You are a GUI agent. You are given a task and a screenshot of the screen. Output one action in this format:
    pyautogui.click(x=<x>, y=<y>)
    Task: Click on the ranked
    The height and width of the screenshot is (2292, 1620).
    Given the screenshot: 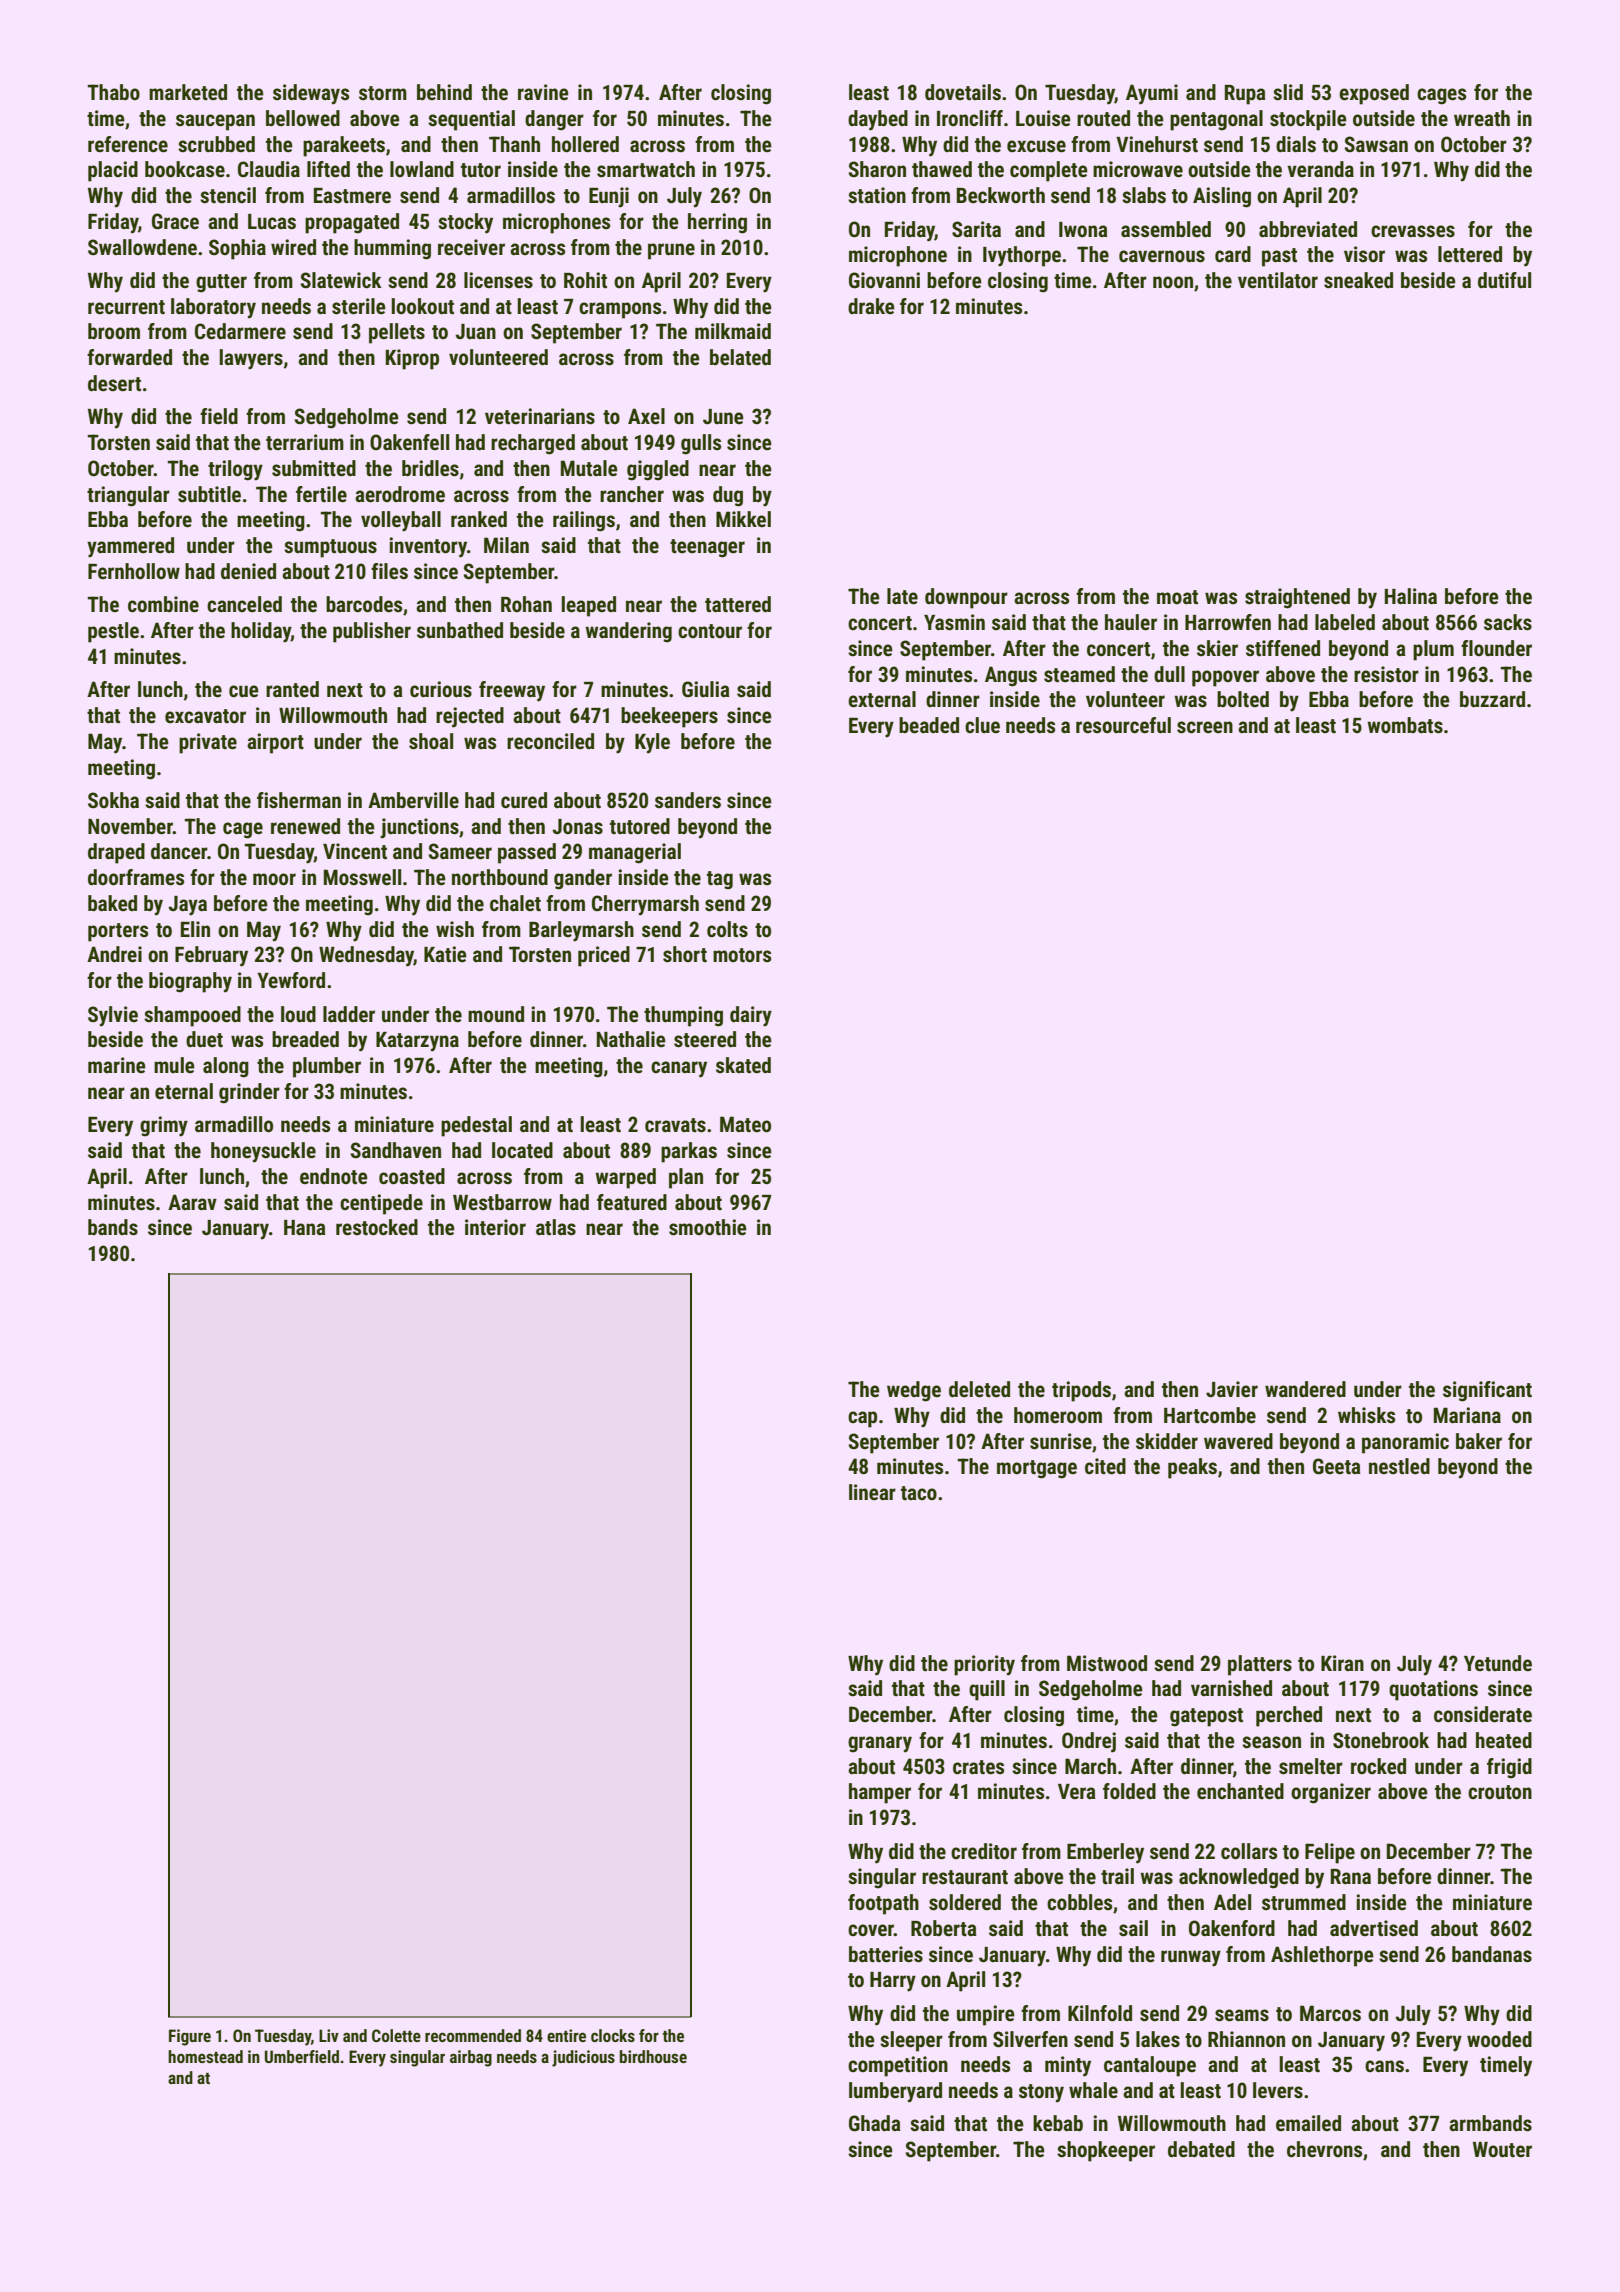 What is the action you would take?
    pyautogui.click(x=479, y=519)
